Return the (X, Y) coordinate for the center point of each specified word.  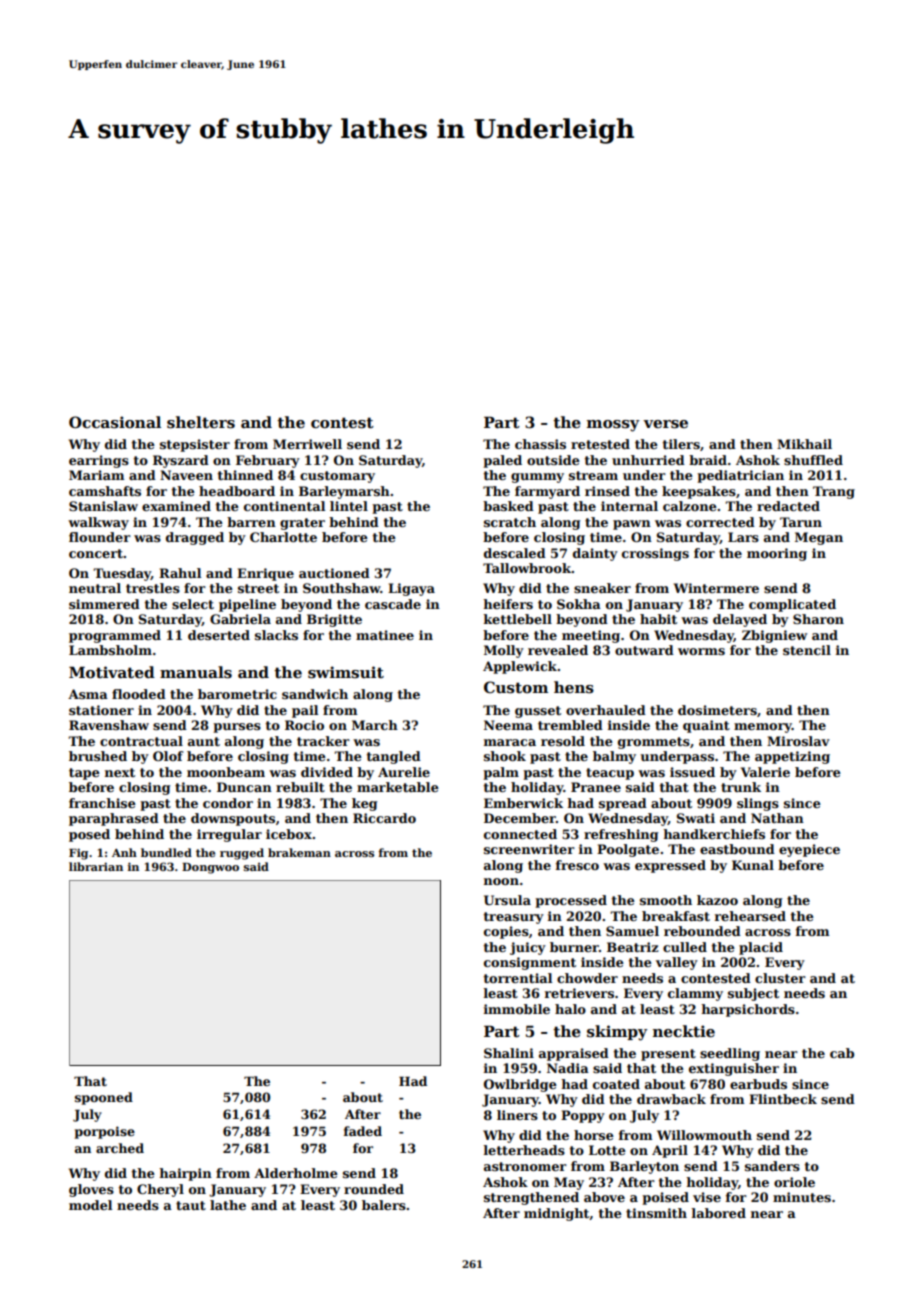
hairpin (185, 1174)
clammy (695, 994)
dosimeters (717, 710)
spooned (104, 1098)
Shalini (509, 1053)
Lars (743, 537)
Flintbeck (783, 1099)
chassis (540, 444)
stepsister (195, 445)
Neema (508, 725)
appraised (574, 1054)
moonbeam (226, 772)
